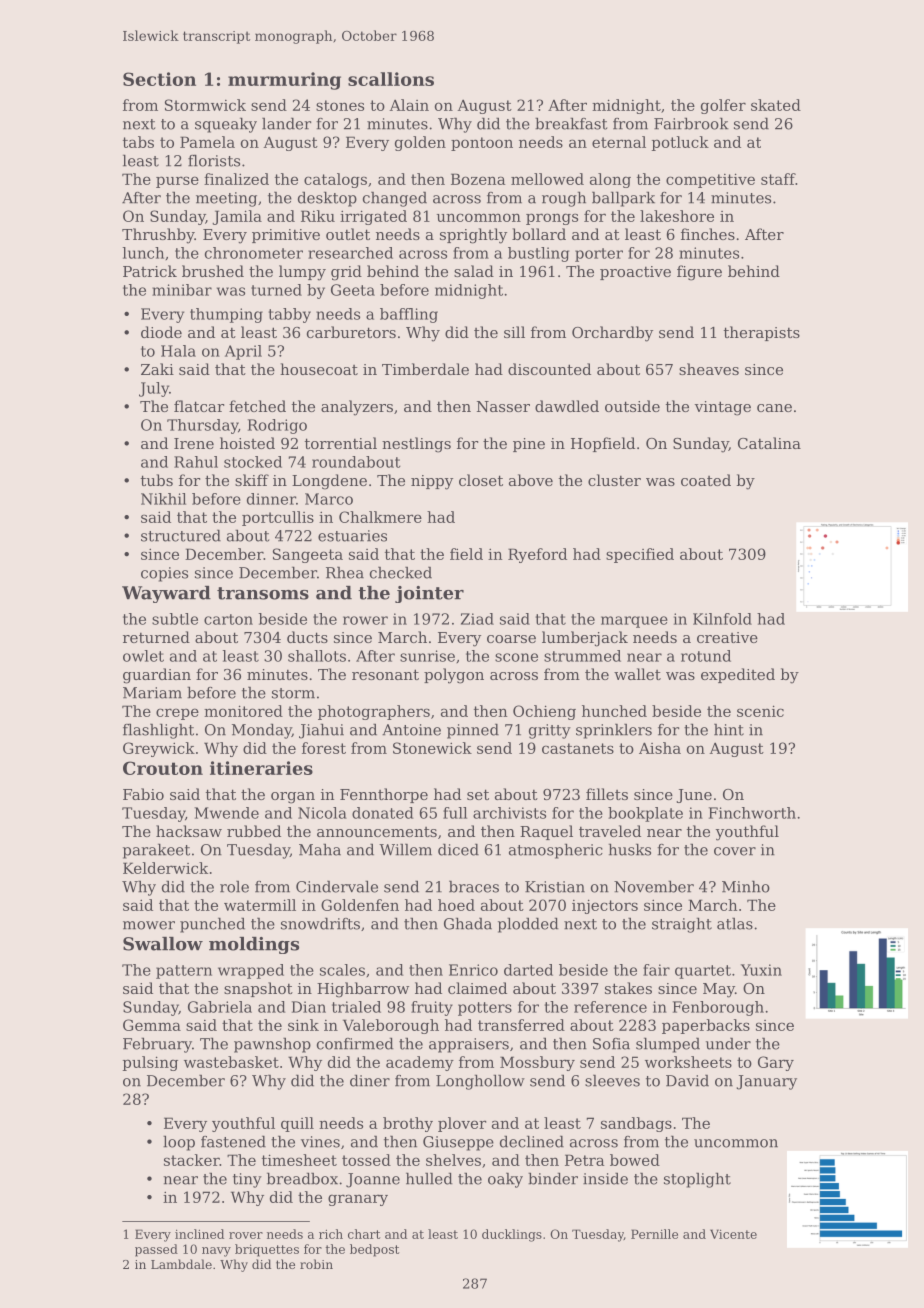 The width and height of the image is (924, 1308). What do you see at coordinates (769, 443) in the image?
I see `Catalina` at bounding box center [769, 443].
